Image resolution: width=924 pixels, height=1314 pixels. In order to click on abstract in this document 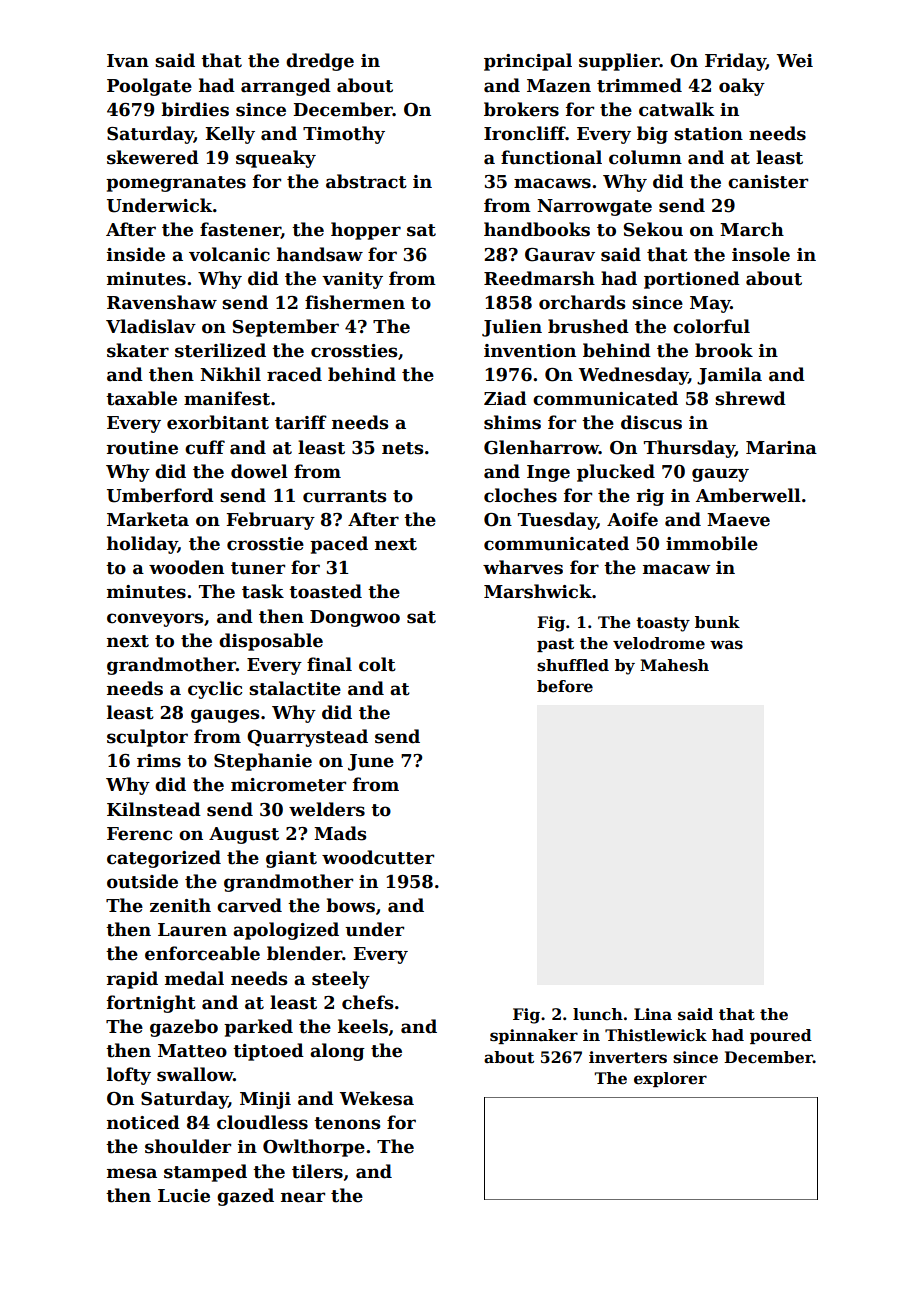, I will do `click(366, 181)`.
